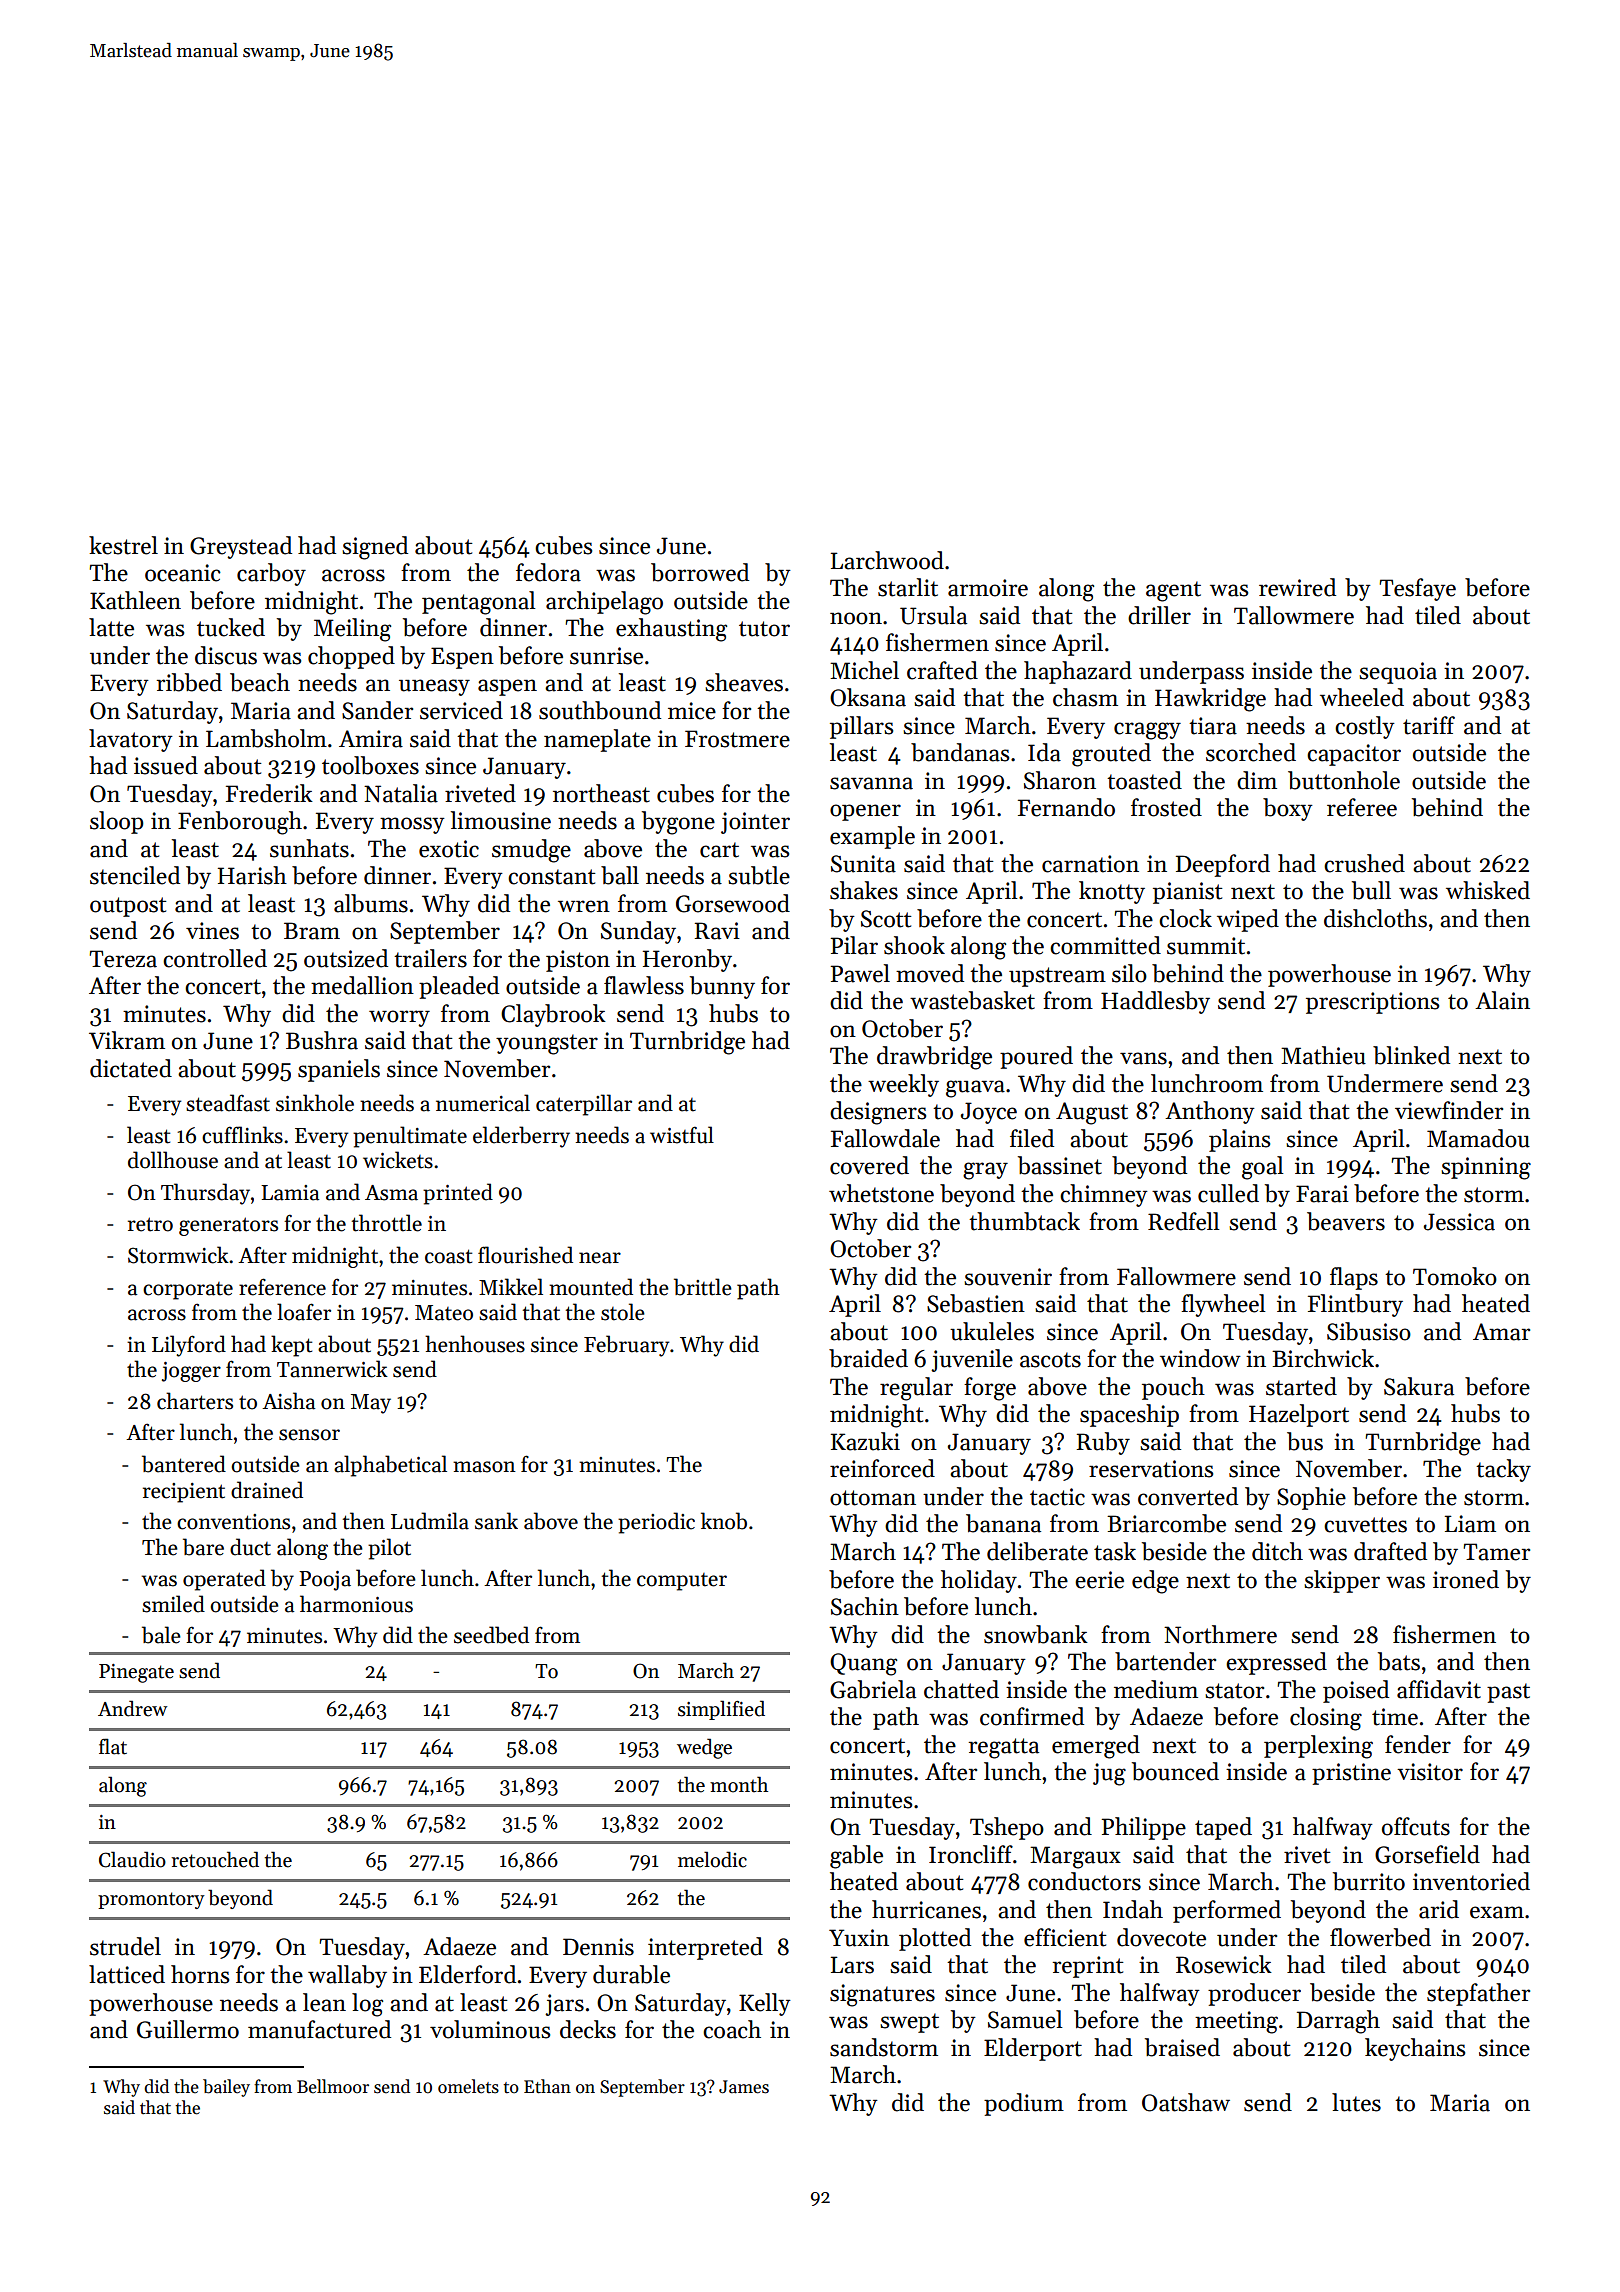  What do you see at coordinates (547, 2086) in the document?
I see `Ethan` at bounding box center [547, 2086].
